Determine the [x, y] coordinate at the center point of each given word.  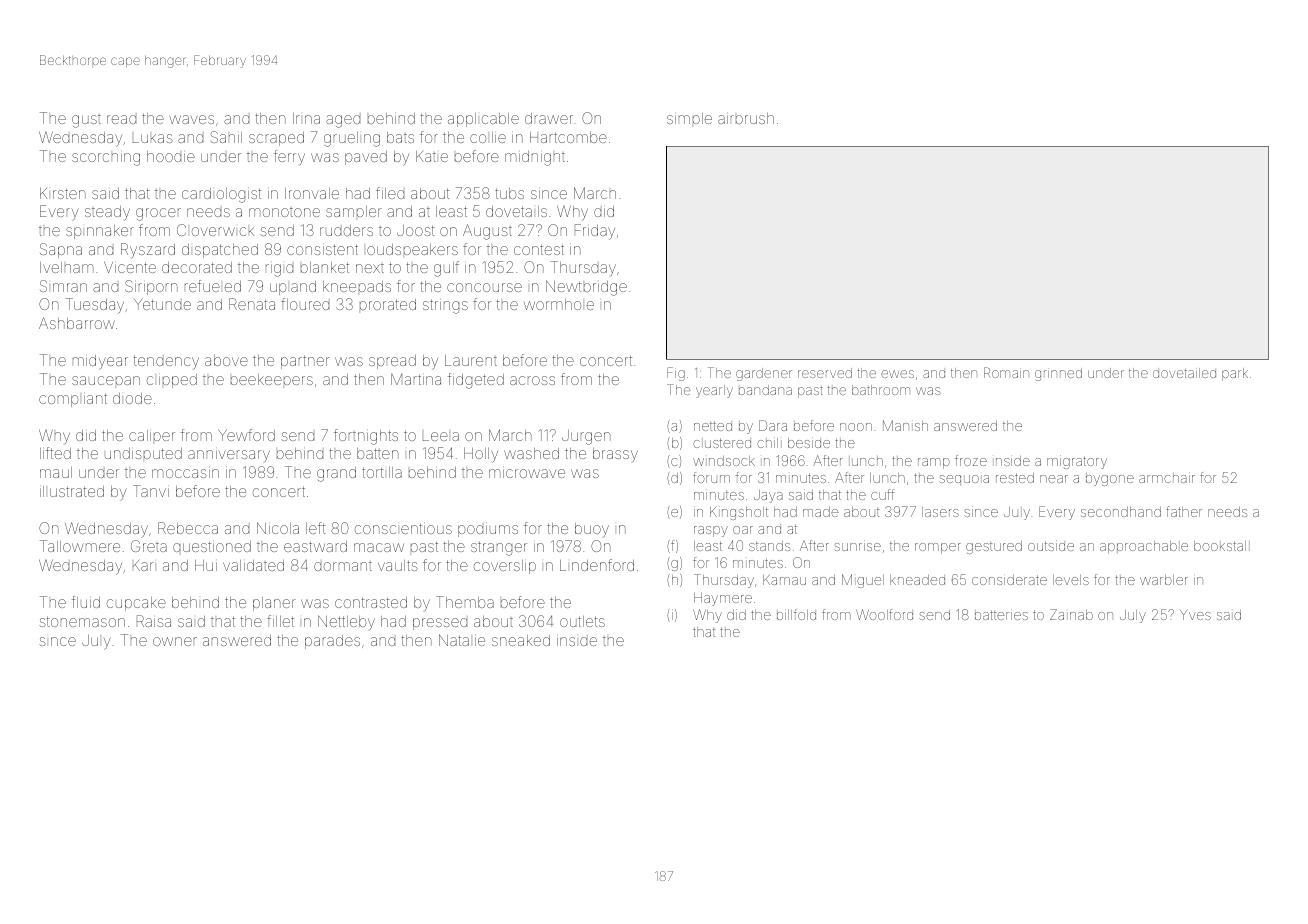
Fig [676, 374]
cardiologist [221, 195]
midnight [535, 158]
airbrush [746, 118]
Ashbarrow [77, 323]
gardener [764, 374]
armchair [1167, 477]
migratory [1077, 462]
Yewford [246, 435]
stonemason [82, 621]
